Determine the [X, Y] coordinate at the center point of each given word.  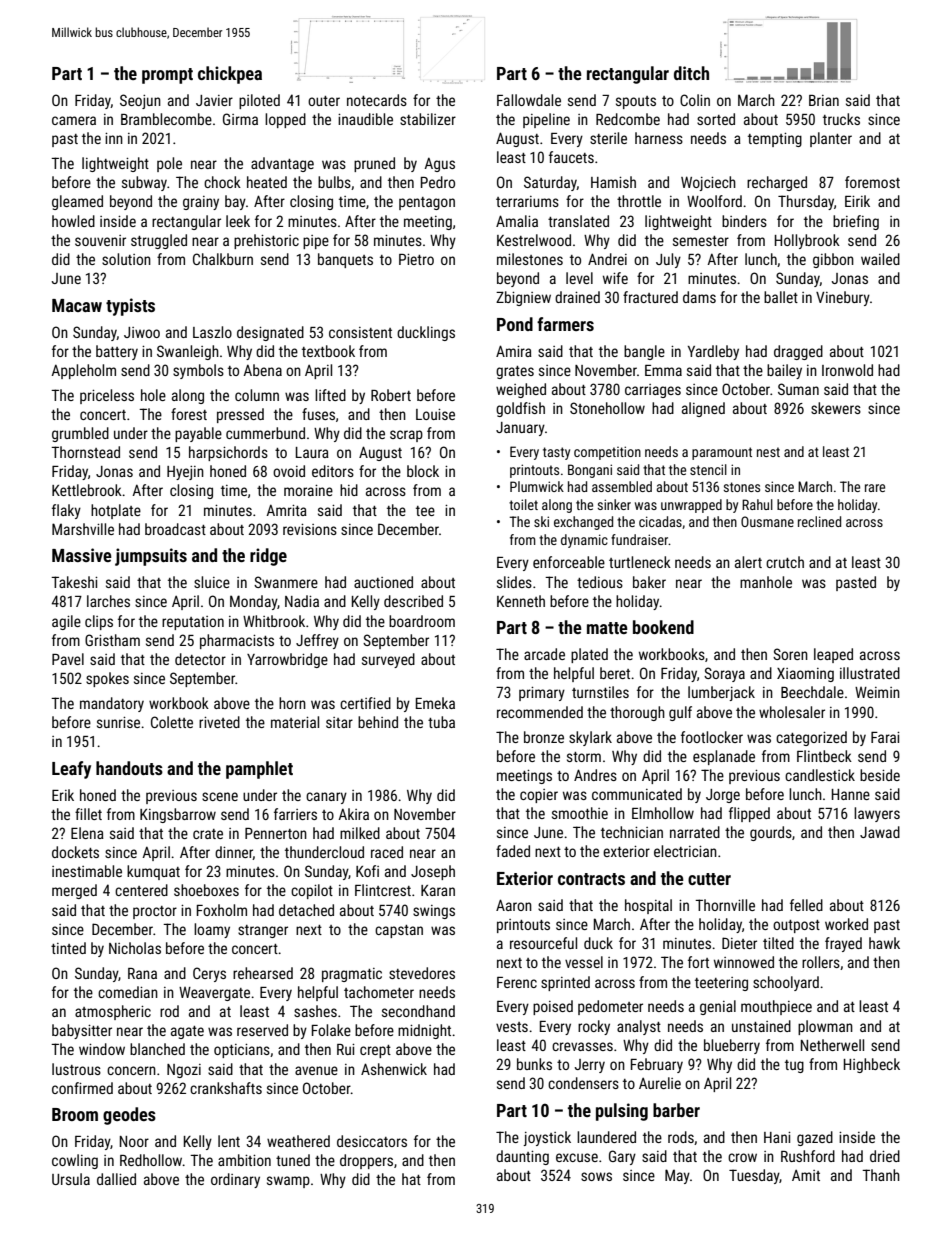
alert [748, 562]
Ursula [71, 1179]
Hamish [613, 182]
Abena [262, 370]
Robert [391, 395]
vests [512, 1027]
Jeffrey [317, 641]
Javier [214, 100]
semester [701, 241]
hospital [648, 906]
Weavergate [214, 994]
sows [596, 1176]
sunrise [118, 722]
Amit [806, 1175]
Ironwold [847, 370]
